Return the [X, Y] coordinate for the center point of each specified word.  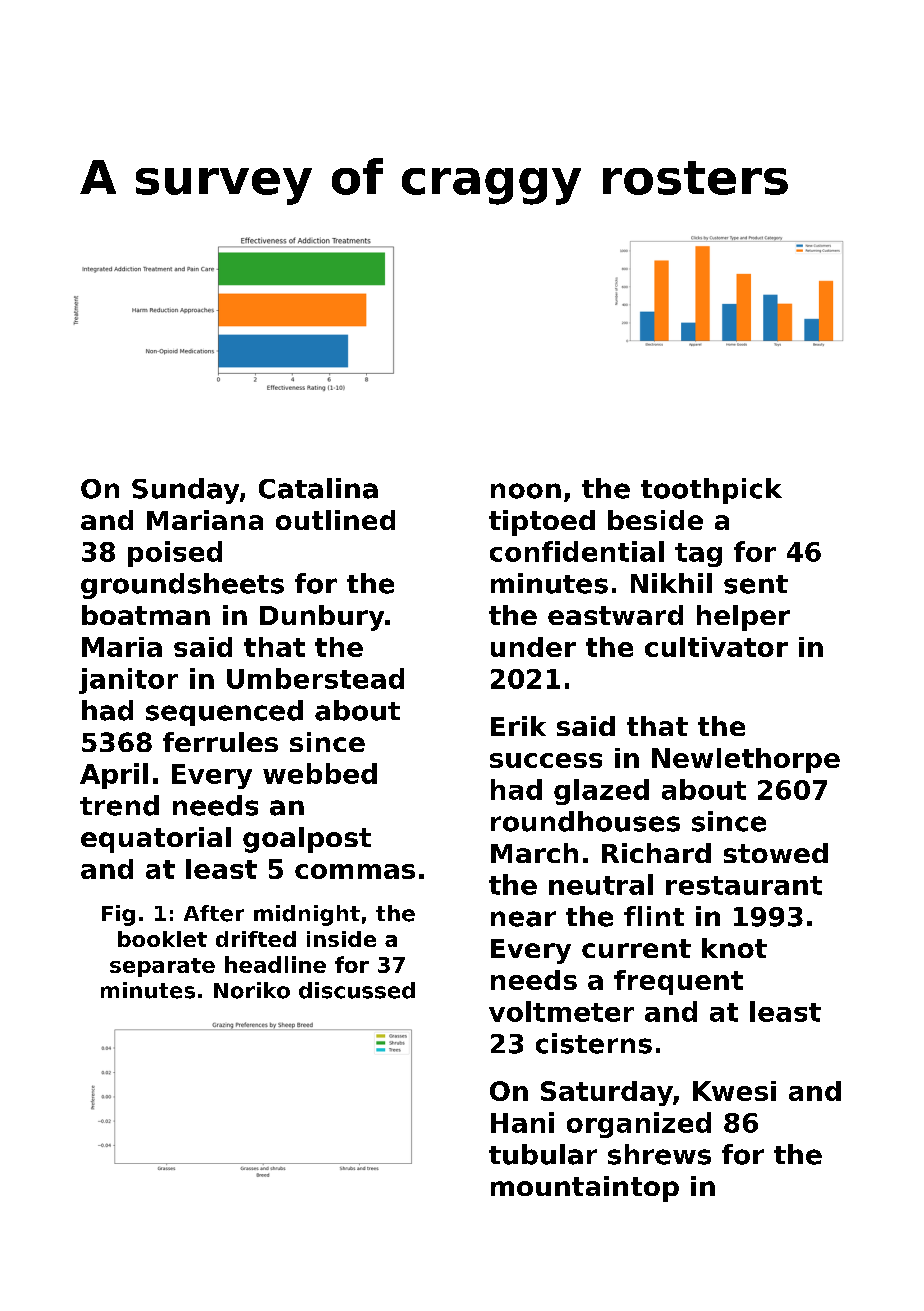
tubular [543, 1154]
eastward [615, 615]
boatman [146, 615]
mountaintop [585, 1189]
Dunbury [322, 618]
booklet [162, 939]
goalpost [307, 840]
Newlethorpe [746, 760]
